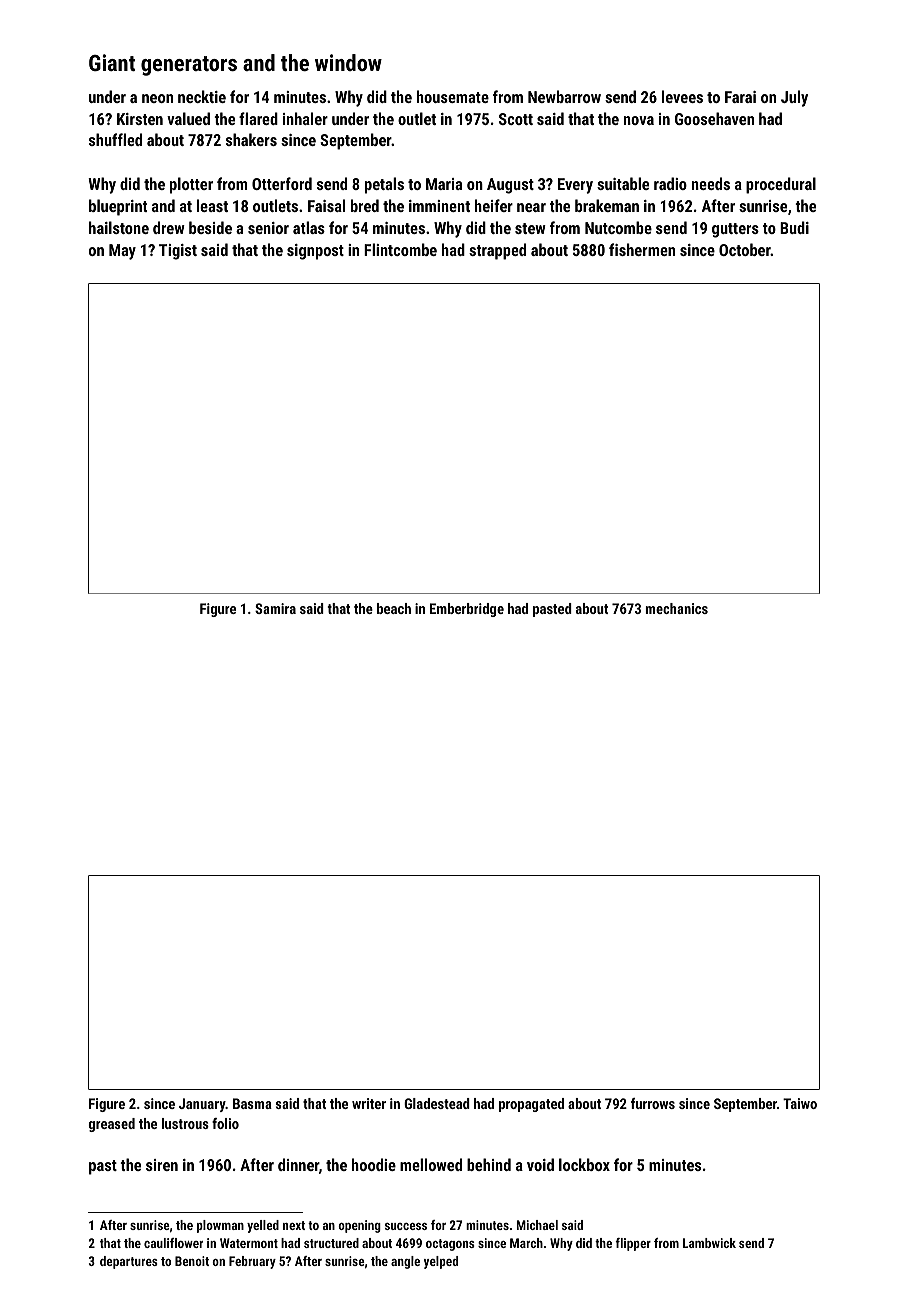  What do you see at coordinates (252, 1103) in the screenshot?
I see `Basma` at bounding box center [252, 1103].
